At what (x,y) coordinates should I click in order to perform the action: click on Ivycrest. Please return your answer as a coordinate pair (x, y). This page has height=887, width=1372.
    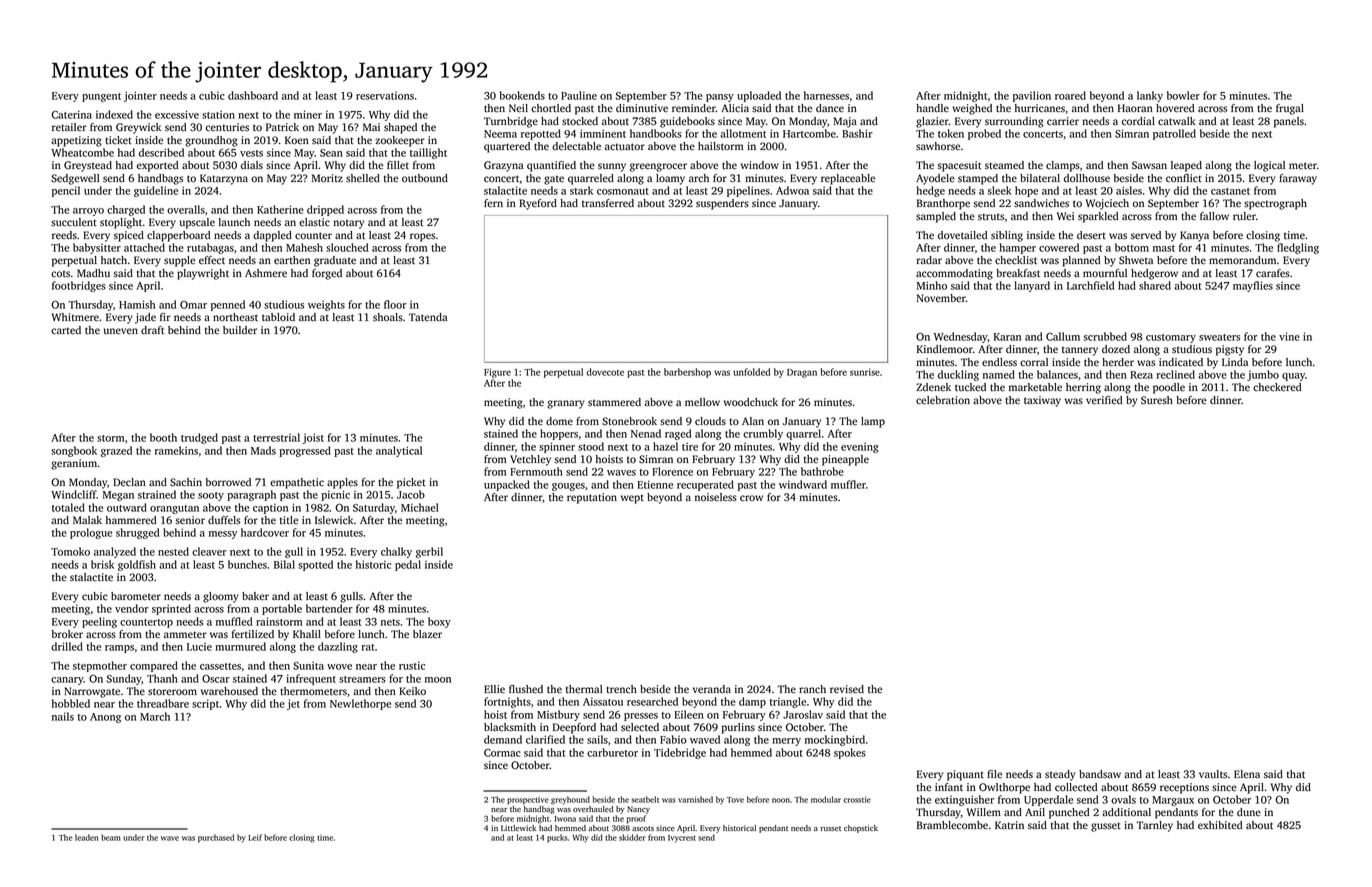
    Looking at the image, I should click on (682, 839).
